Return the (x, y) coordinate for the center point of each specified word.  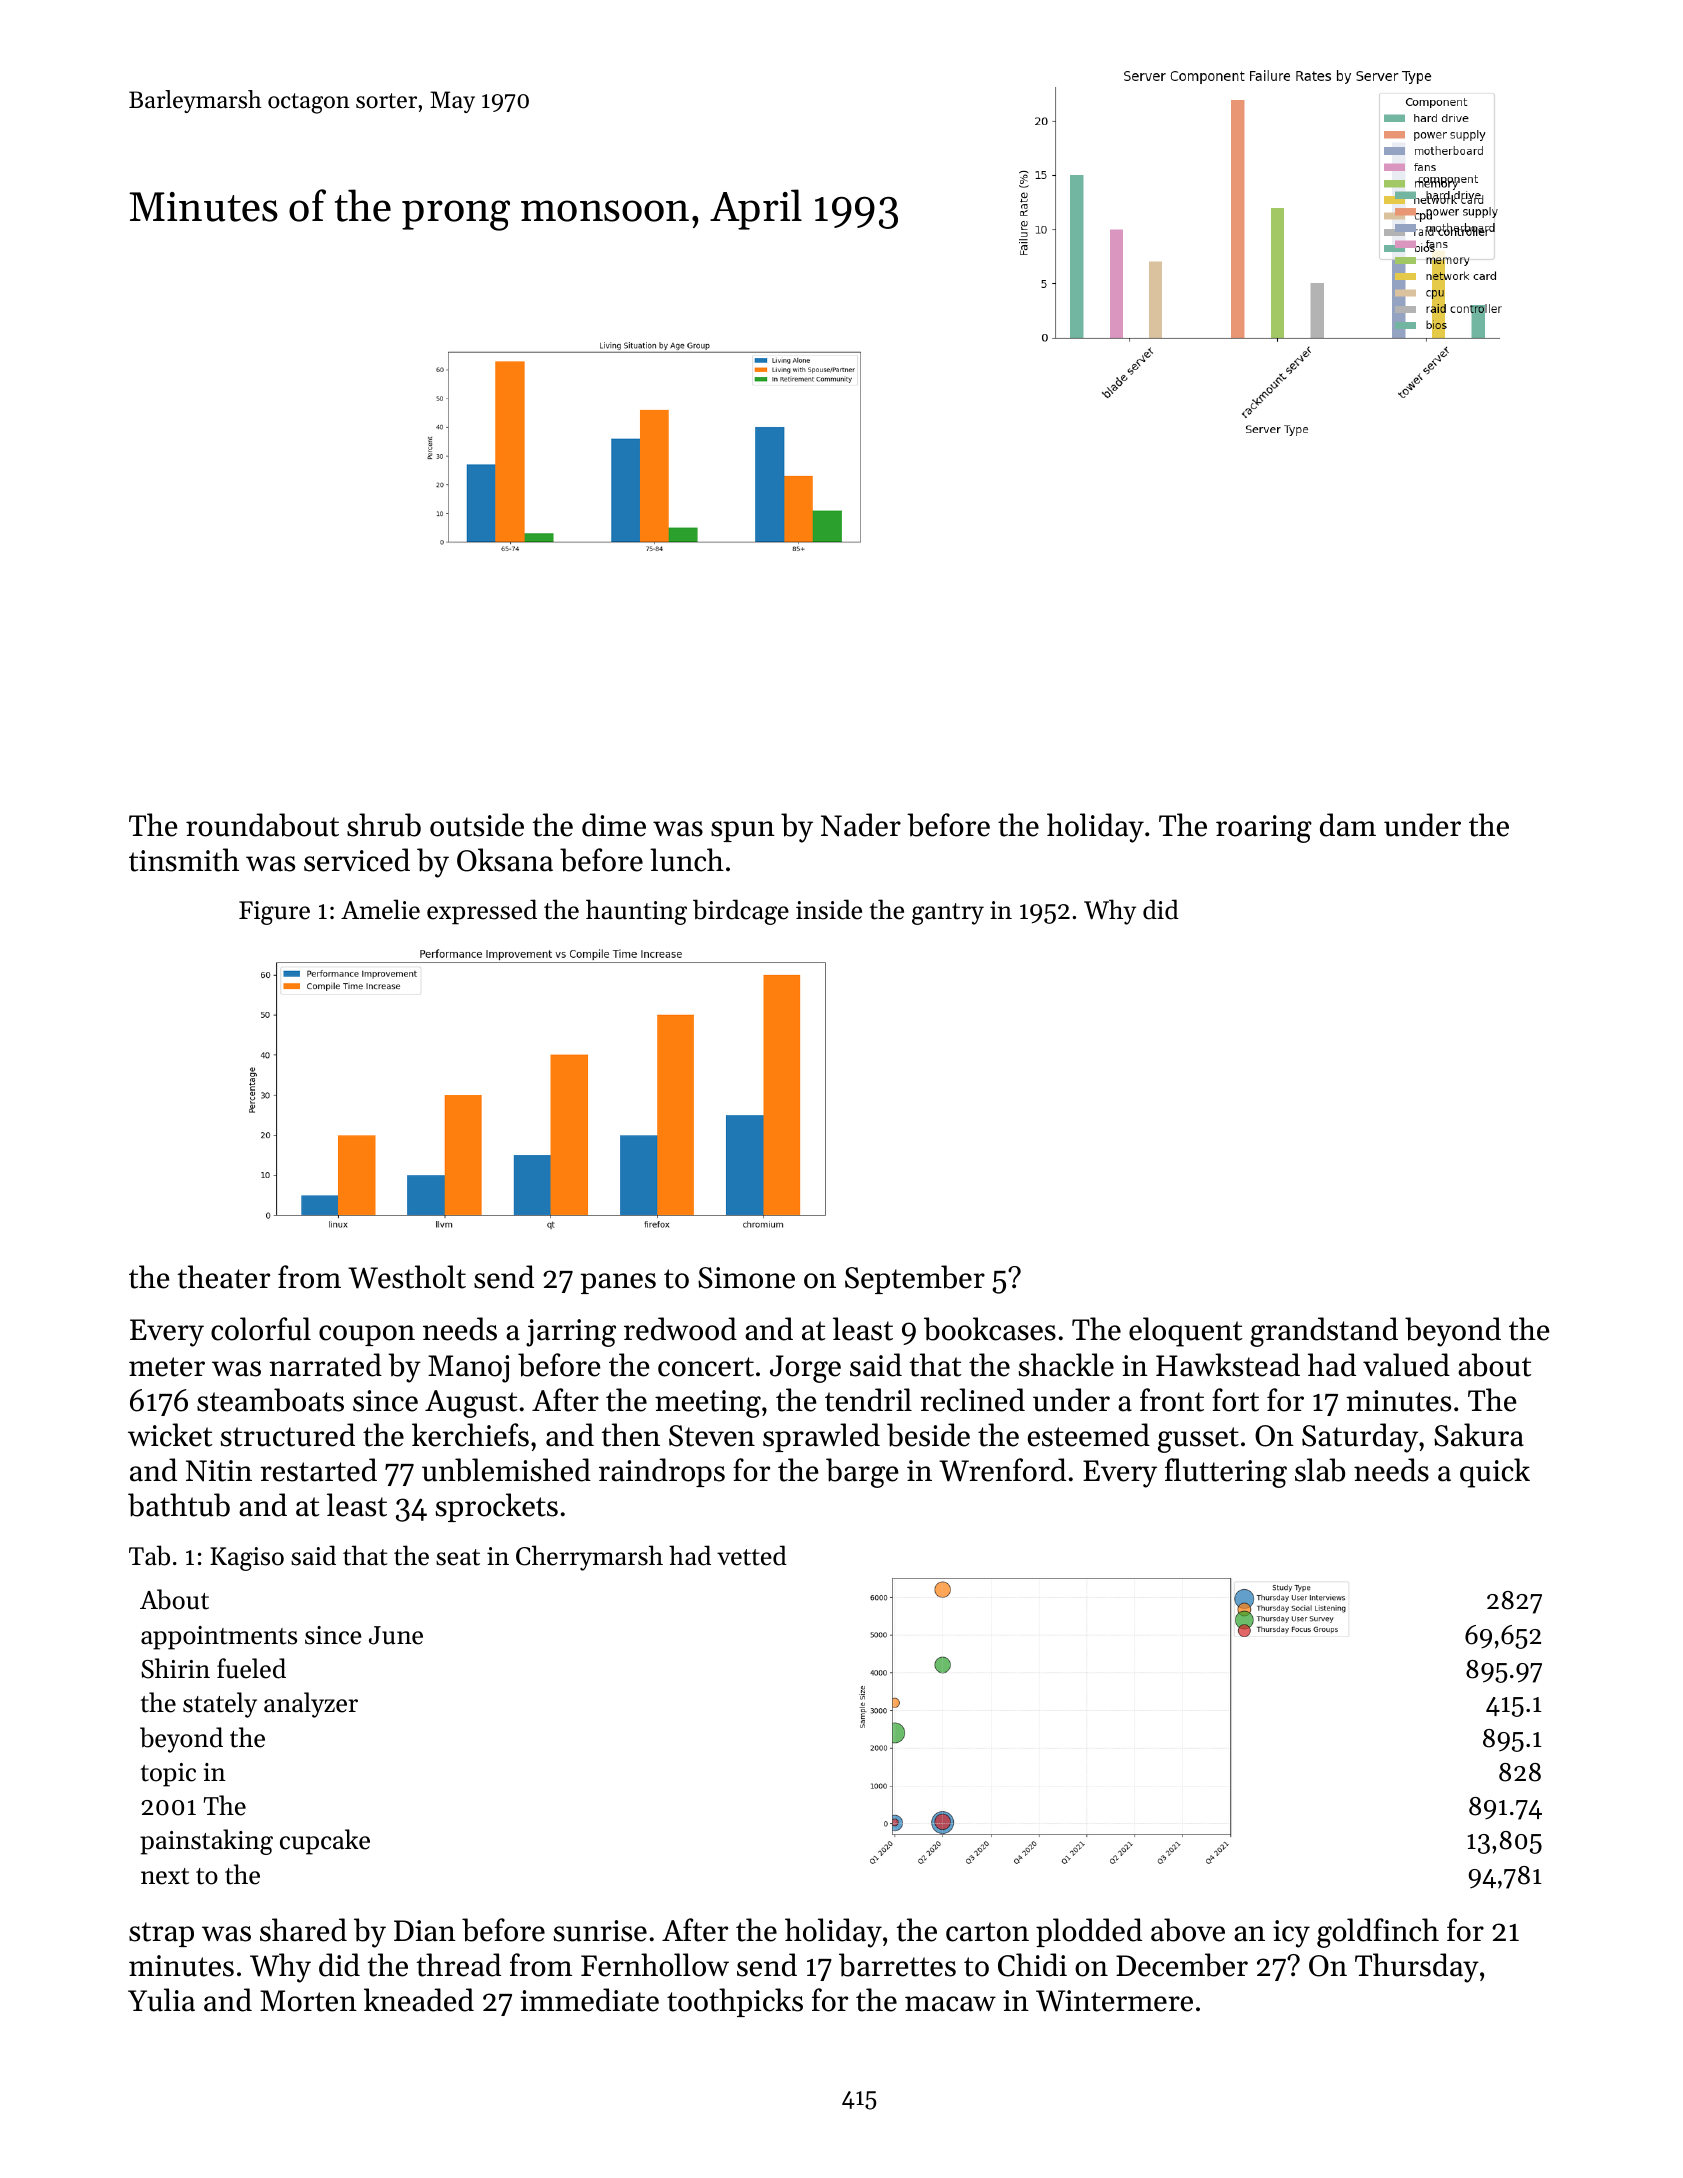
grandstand (1324, 1332)
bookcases (990, 1329)
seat (458, 1557)
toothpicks (735, 2002)
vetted (752, 1555)
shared (303, 1930)
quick (1495, 1473)
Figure (274, 913)
